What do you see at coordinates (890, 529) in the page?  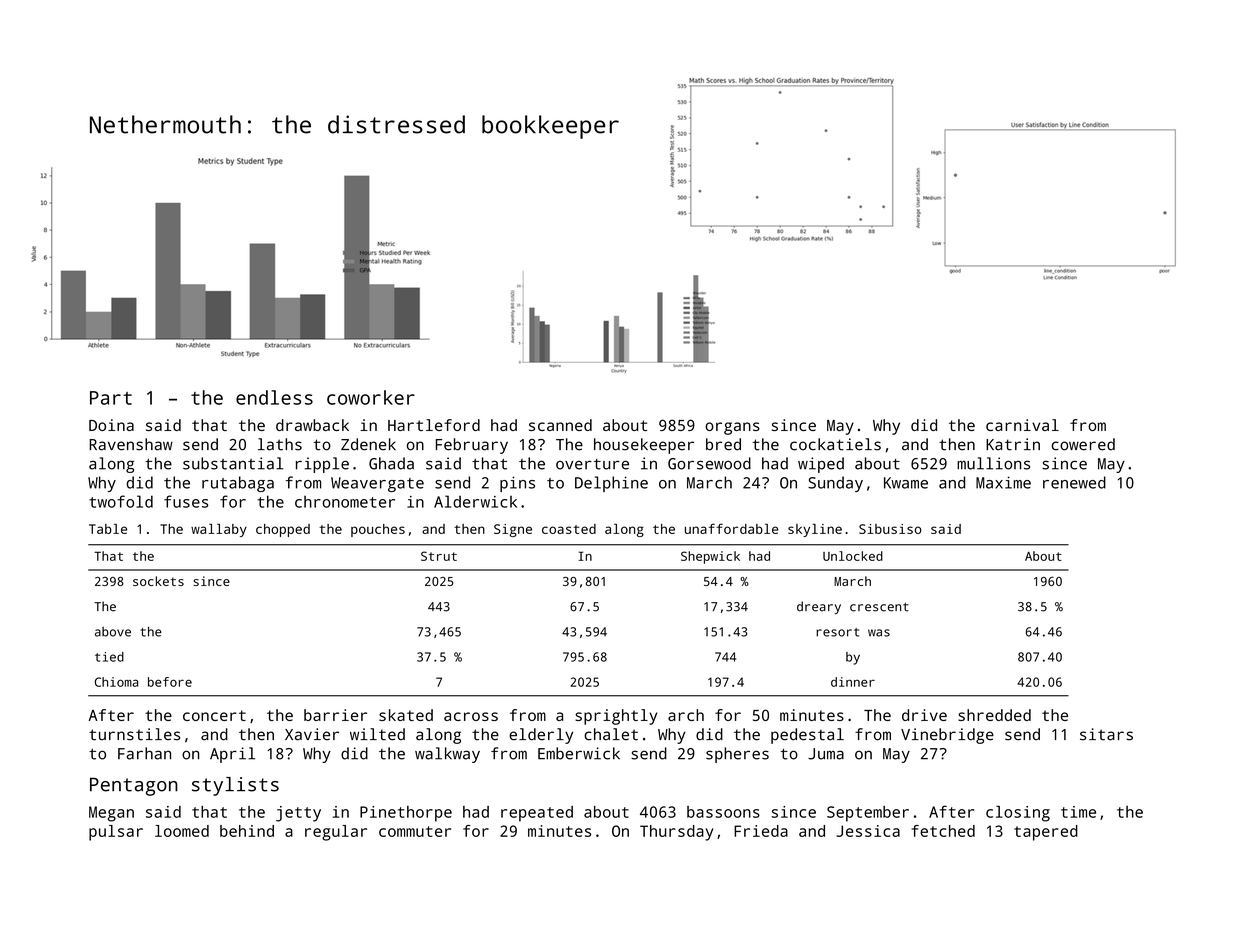 I see `Sibusiso` at bounding box center [890, 529].
